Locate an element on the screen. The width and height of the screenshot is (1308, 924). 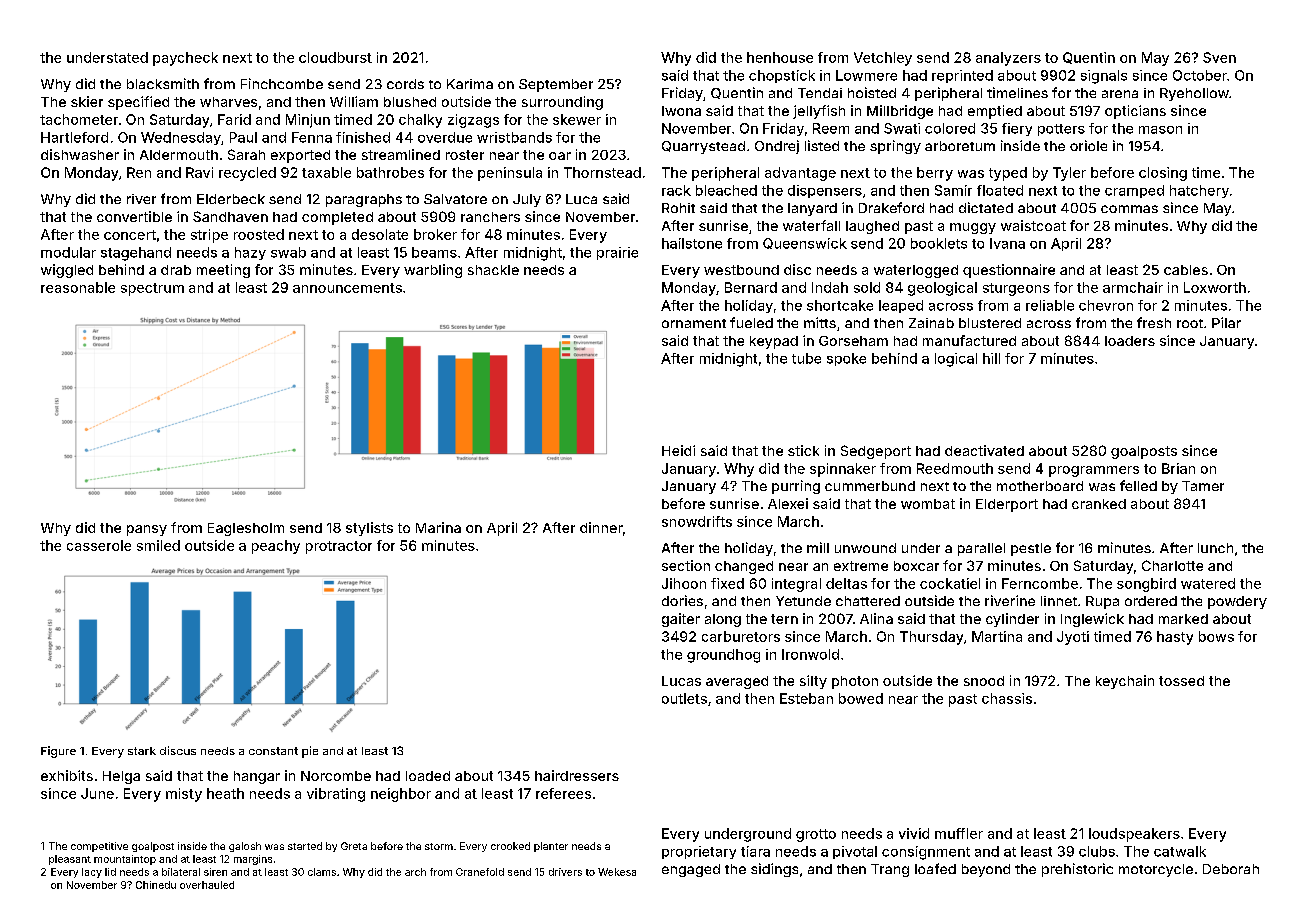
Brian is located at coordinates (1178, 468).
